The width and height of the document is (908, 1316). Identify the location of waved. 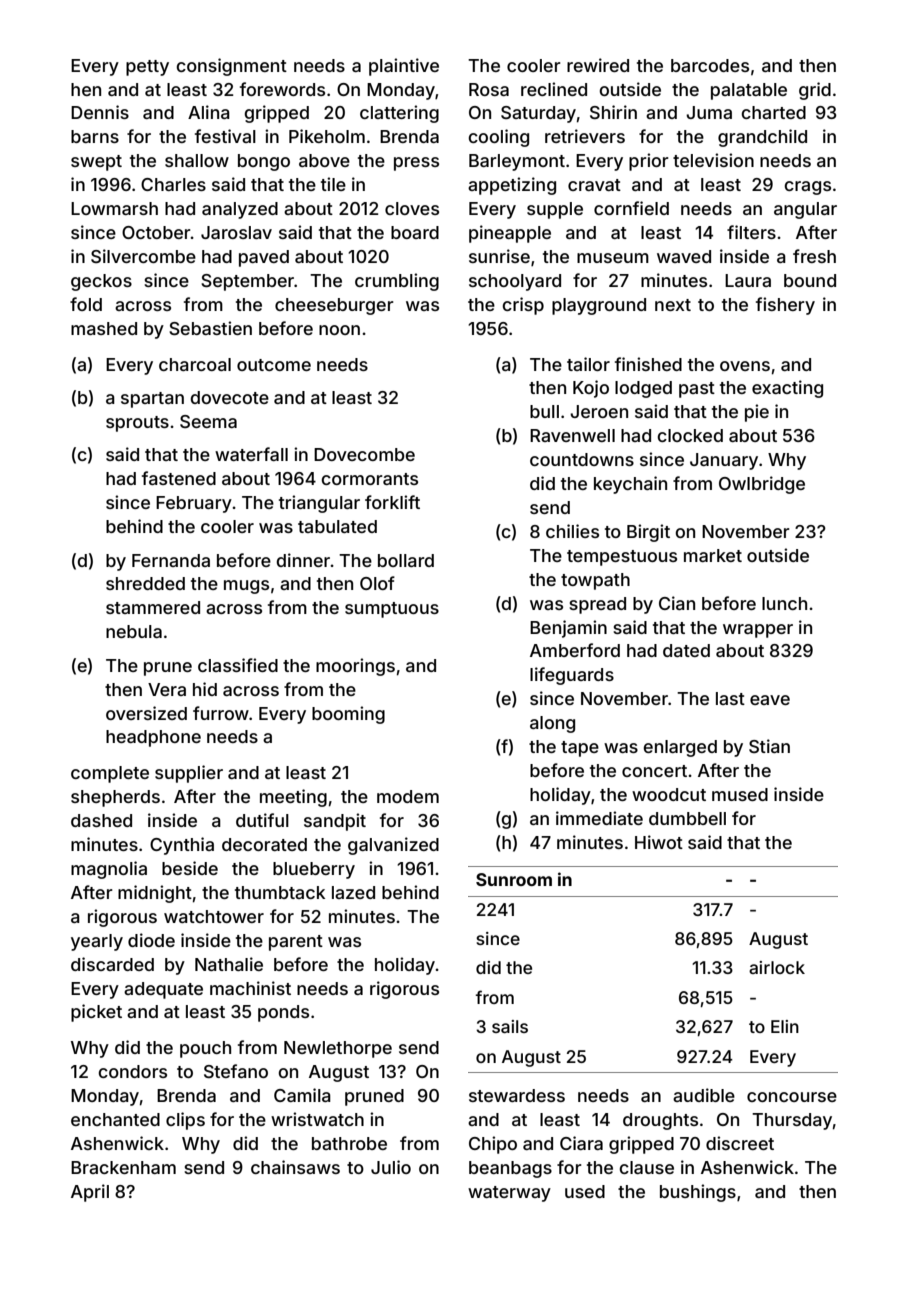
(684, 256).
